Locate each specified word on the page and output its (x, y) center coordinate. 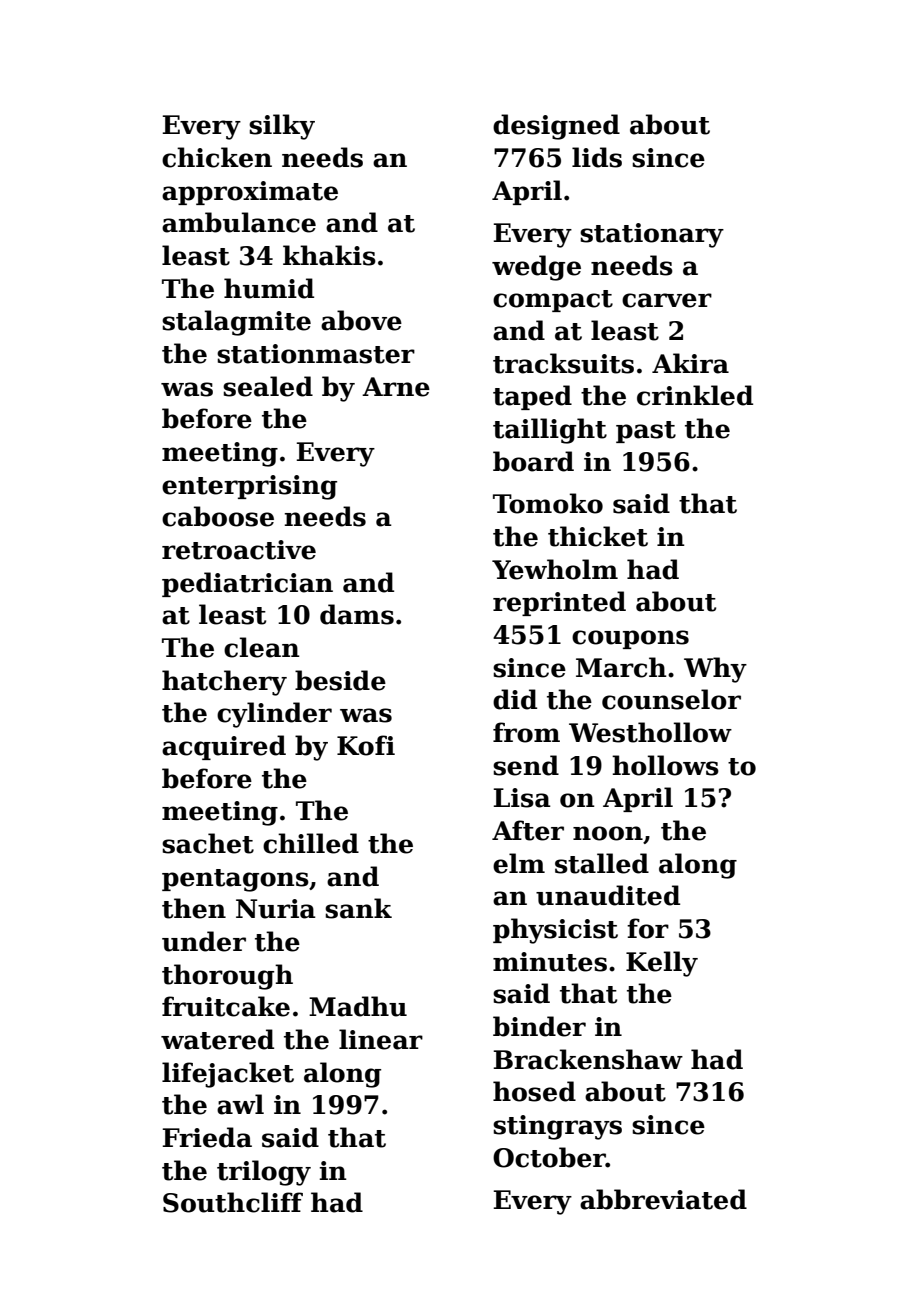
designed (556, 127)
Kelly (662, 964)
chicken (217, 157)
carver (667, 300)
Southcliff (233, 1202)
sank (358, 908)
